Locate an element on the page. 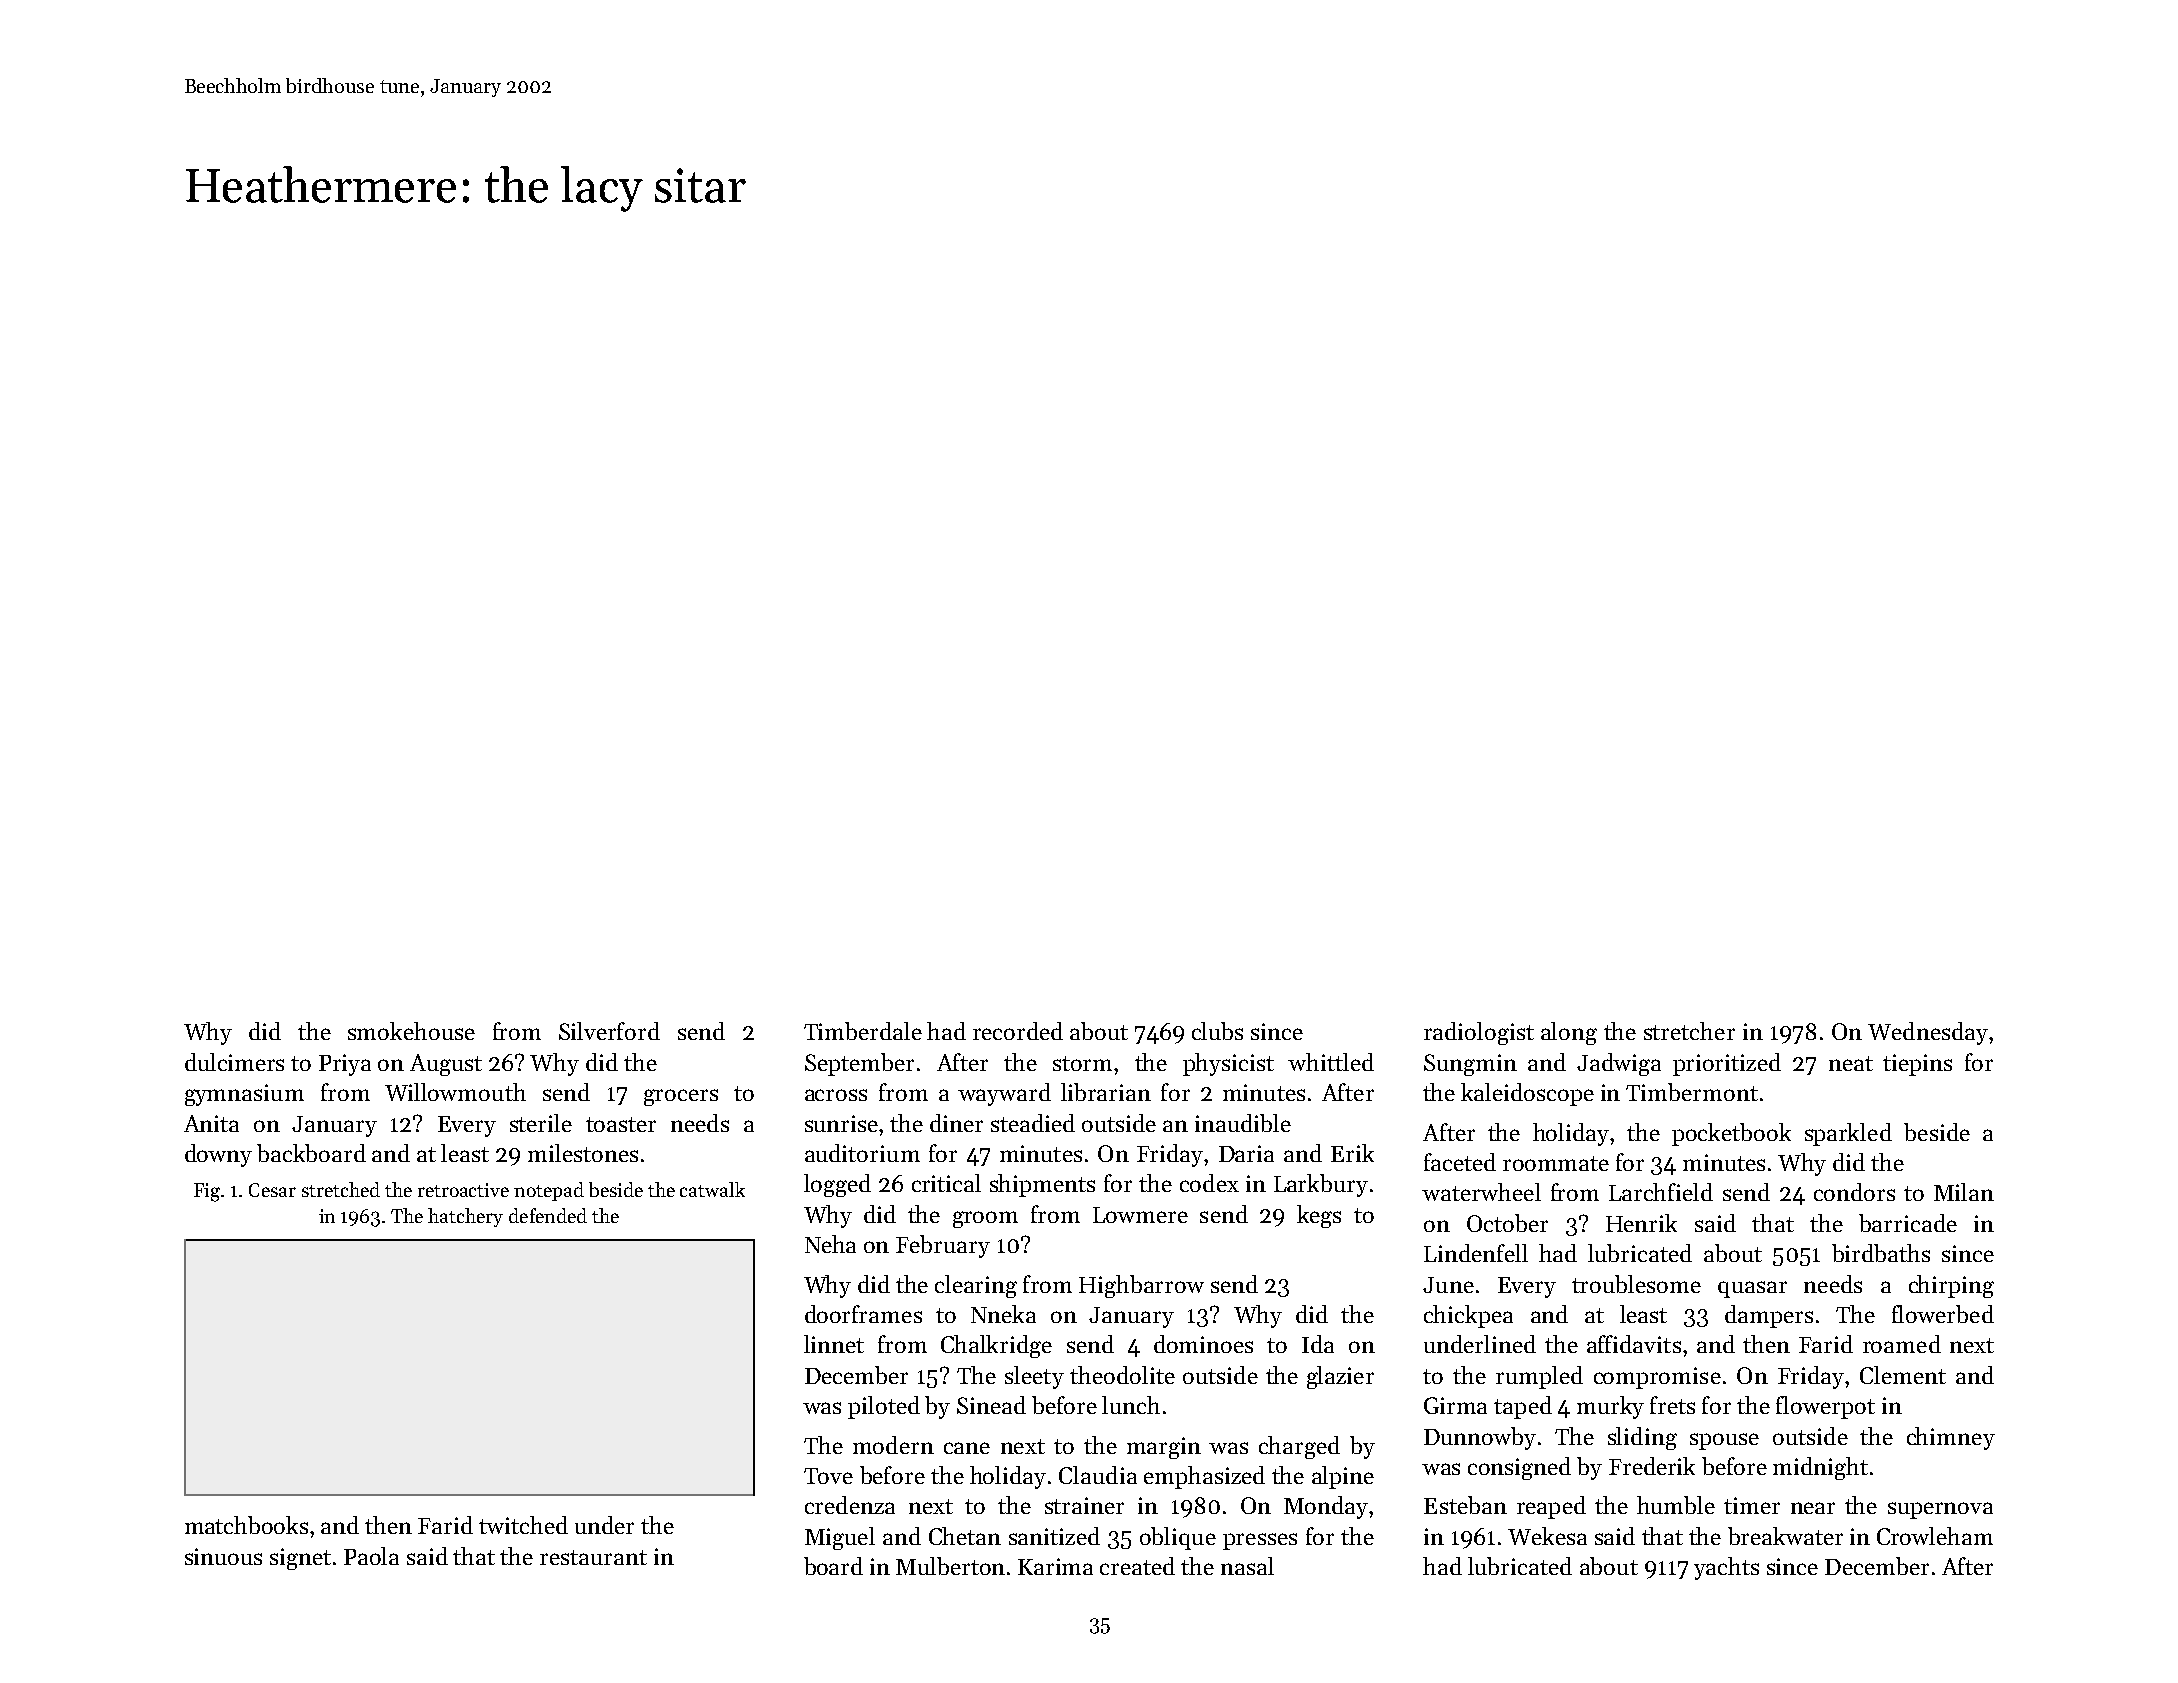  Wednesday is located at coordinates (1928, 1033).
